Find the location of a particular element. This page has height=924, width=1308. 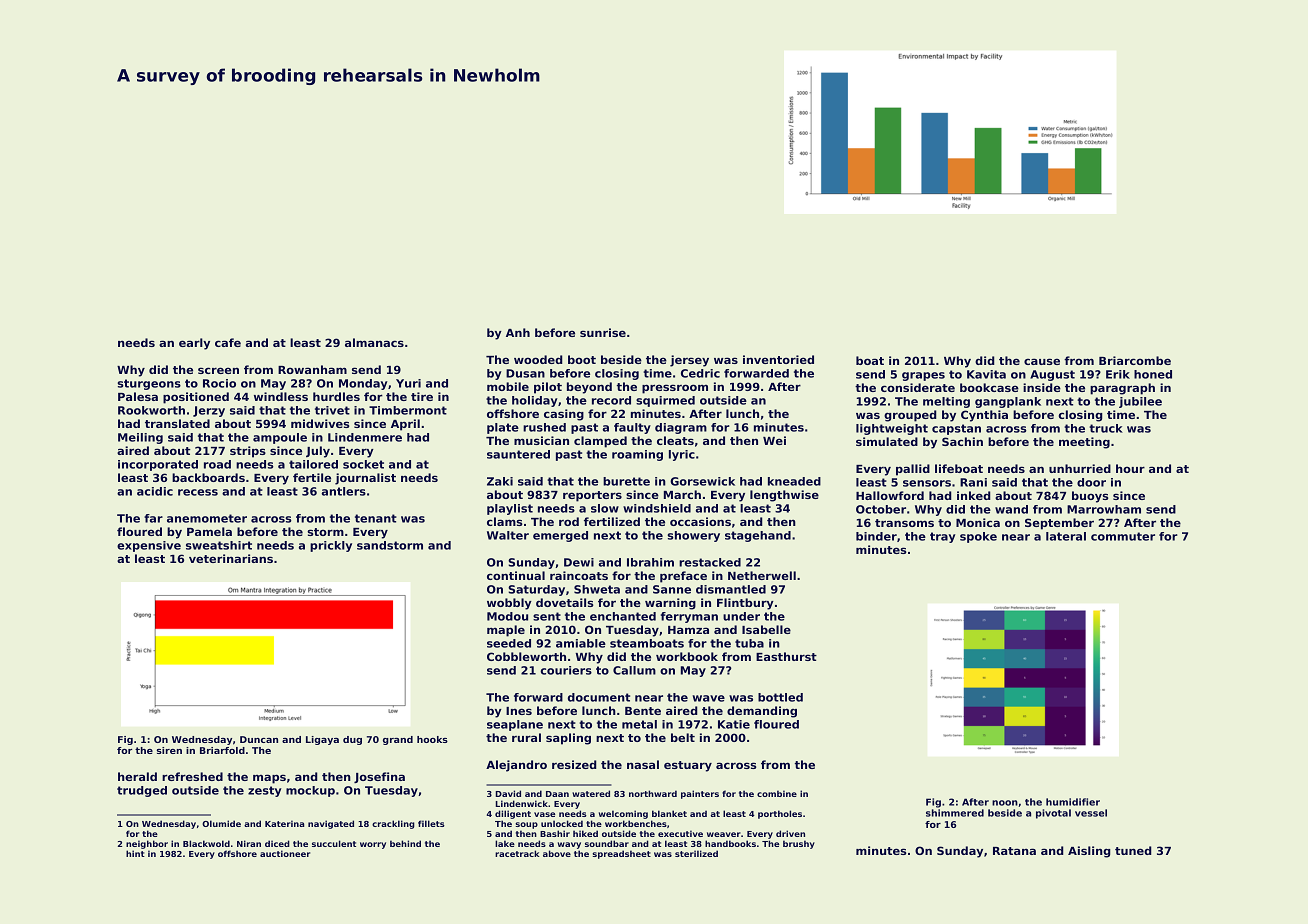

siren is located at coordinates (169, 750).
